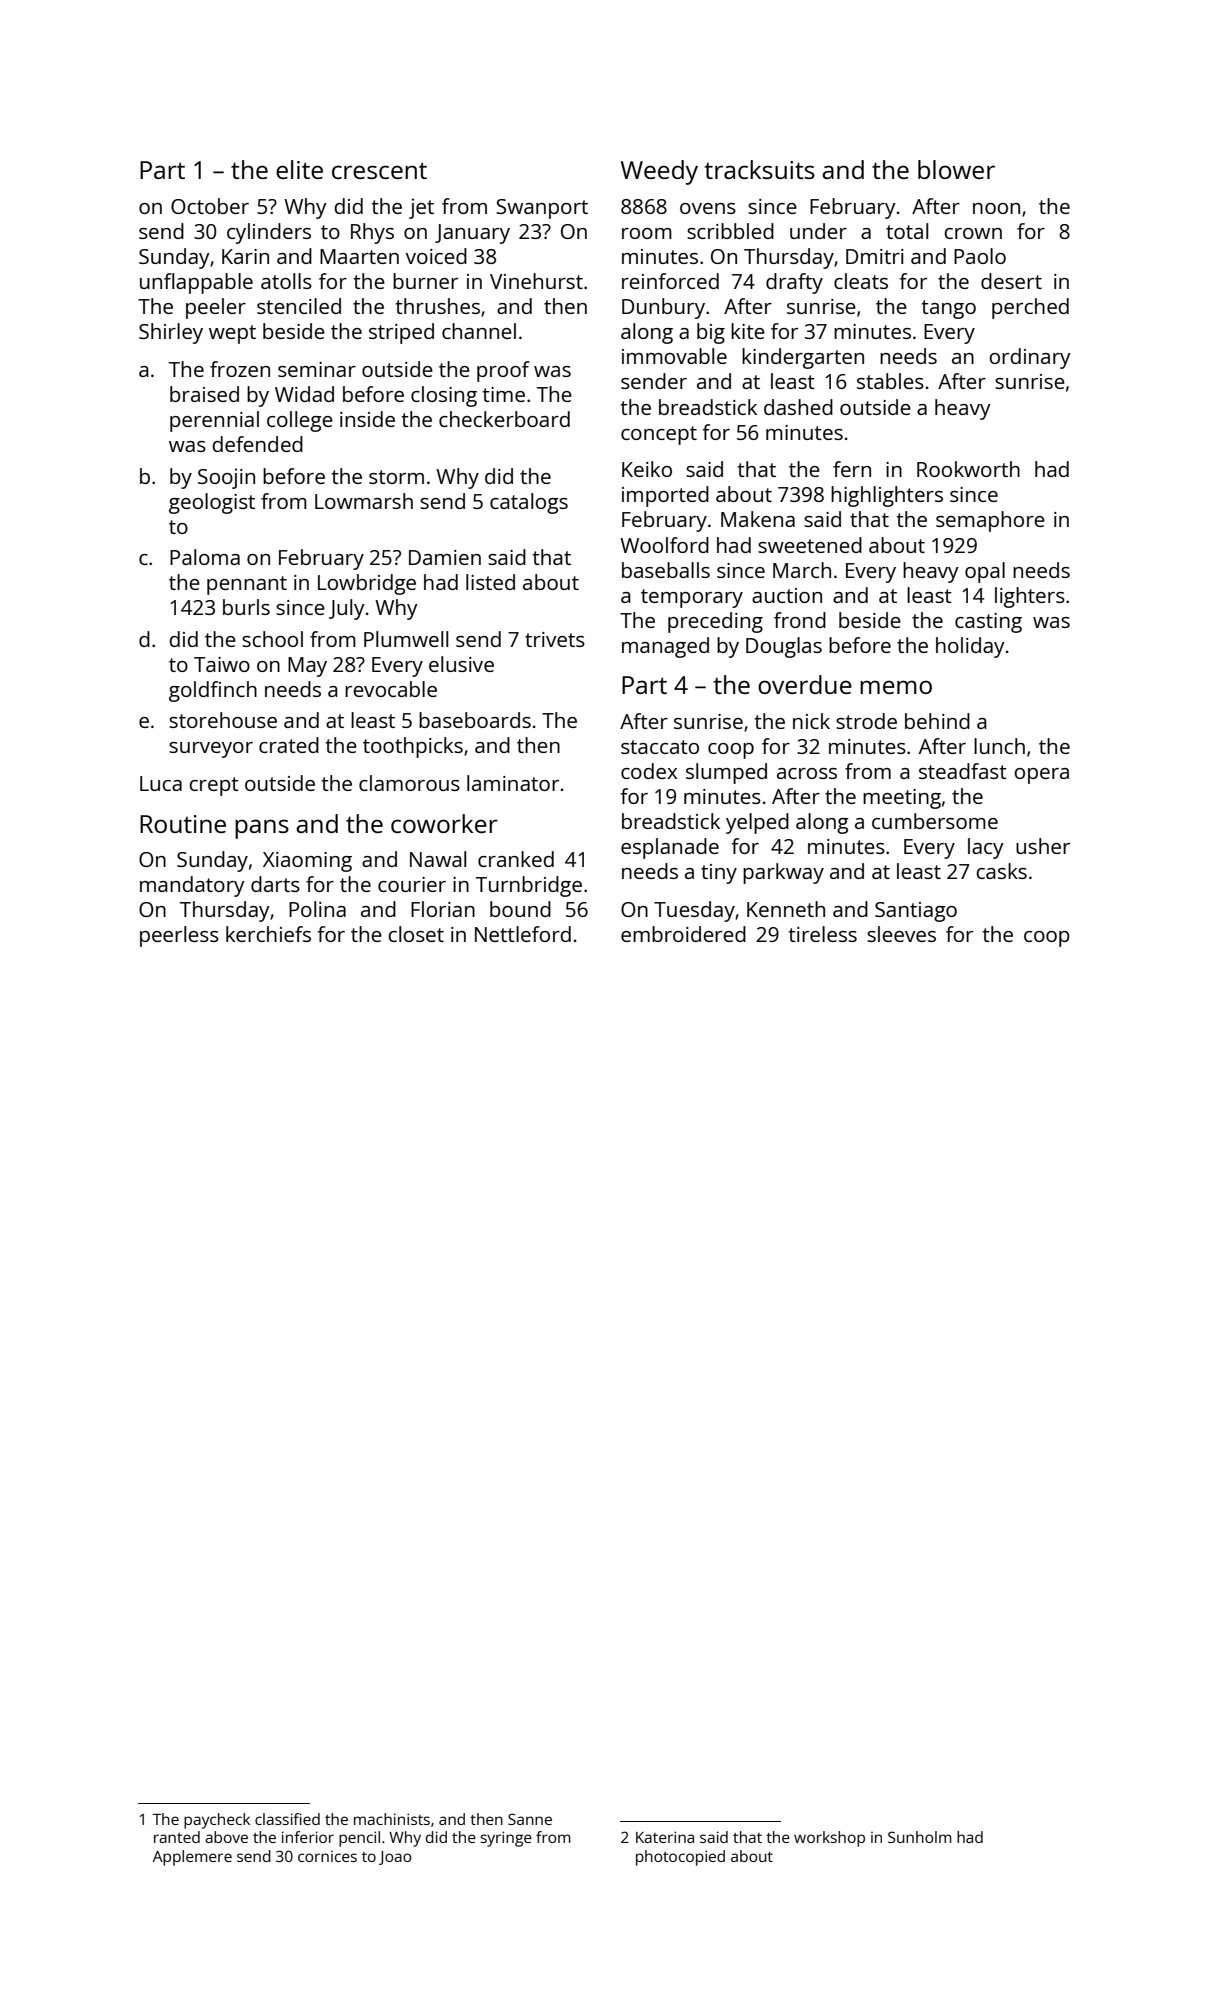  What do you see at coordinates (680, 1858) in the screenshot?
I see `photocopied` at bounding box center [680, 1858].
